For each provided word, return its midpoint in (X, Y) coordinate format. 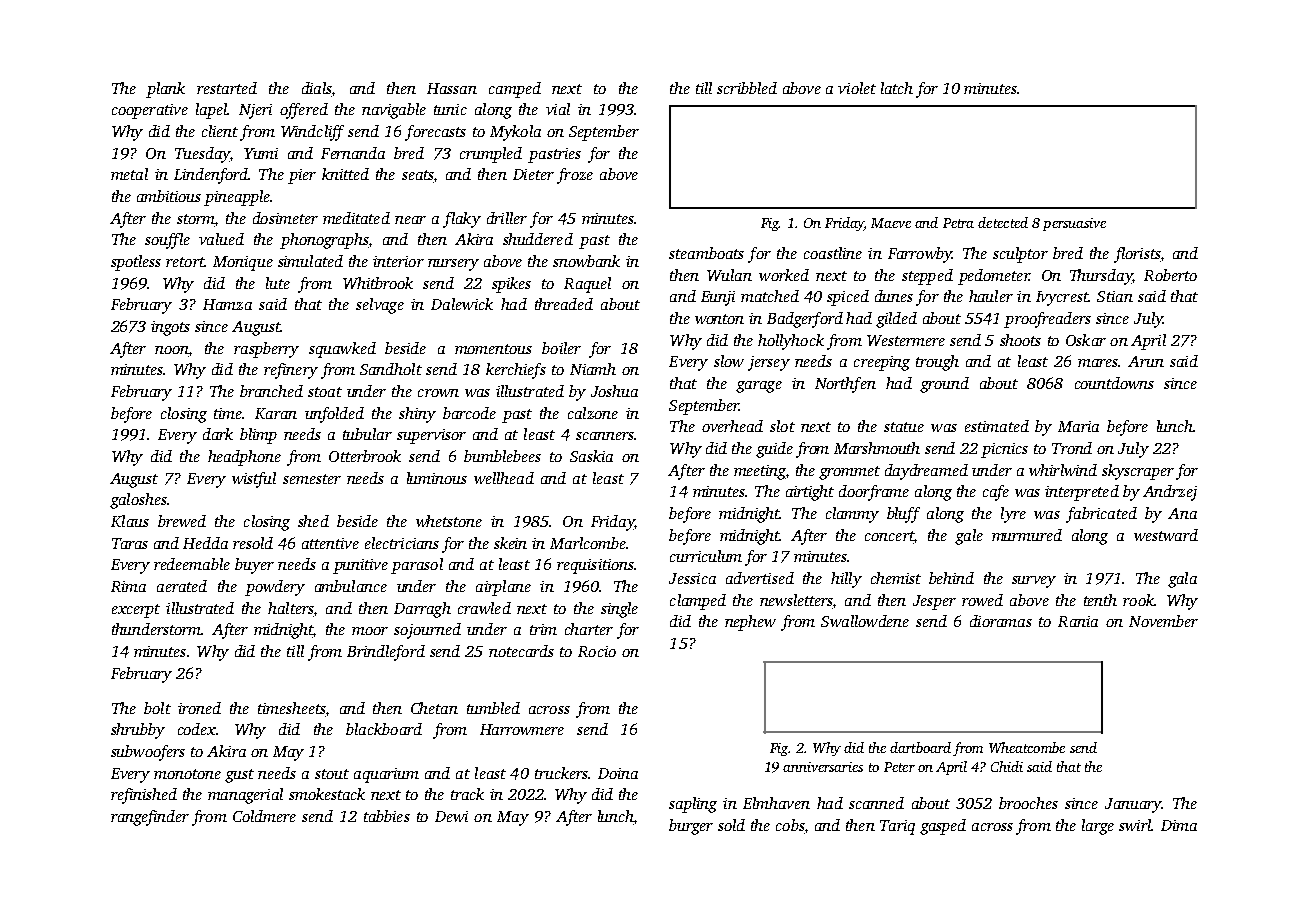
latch (897, 88)
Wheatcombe (1027, 747)
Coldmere (264, 816)
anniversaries (823, 767)
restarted (227, 88)
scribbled (747, 88)
